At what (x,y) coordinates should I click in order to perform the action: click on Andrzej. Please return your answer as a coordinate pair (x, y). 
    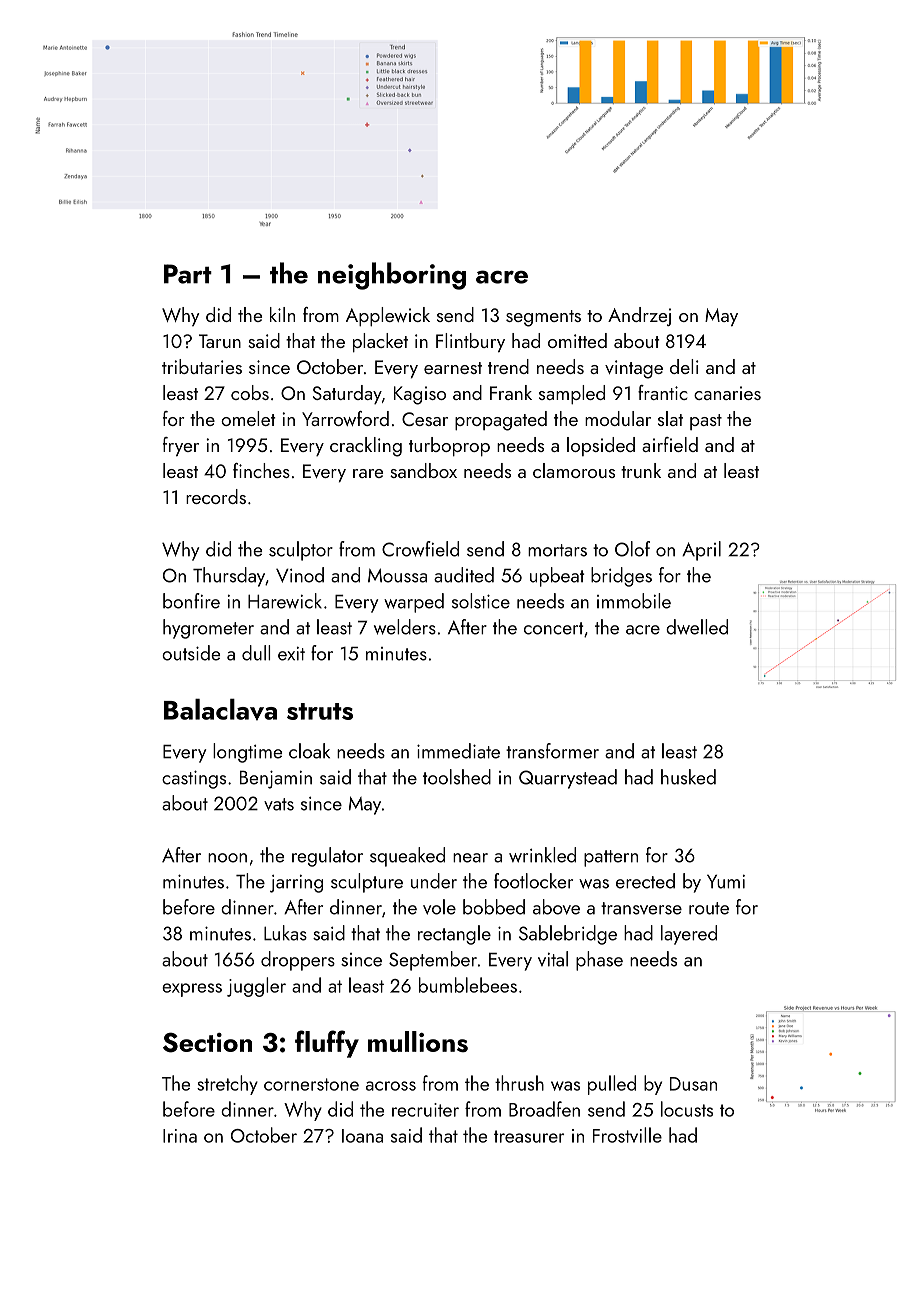
    Looking at the image, I should click on (639, 316).
